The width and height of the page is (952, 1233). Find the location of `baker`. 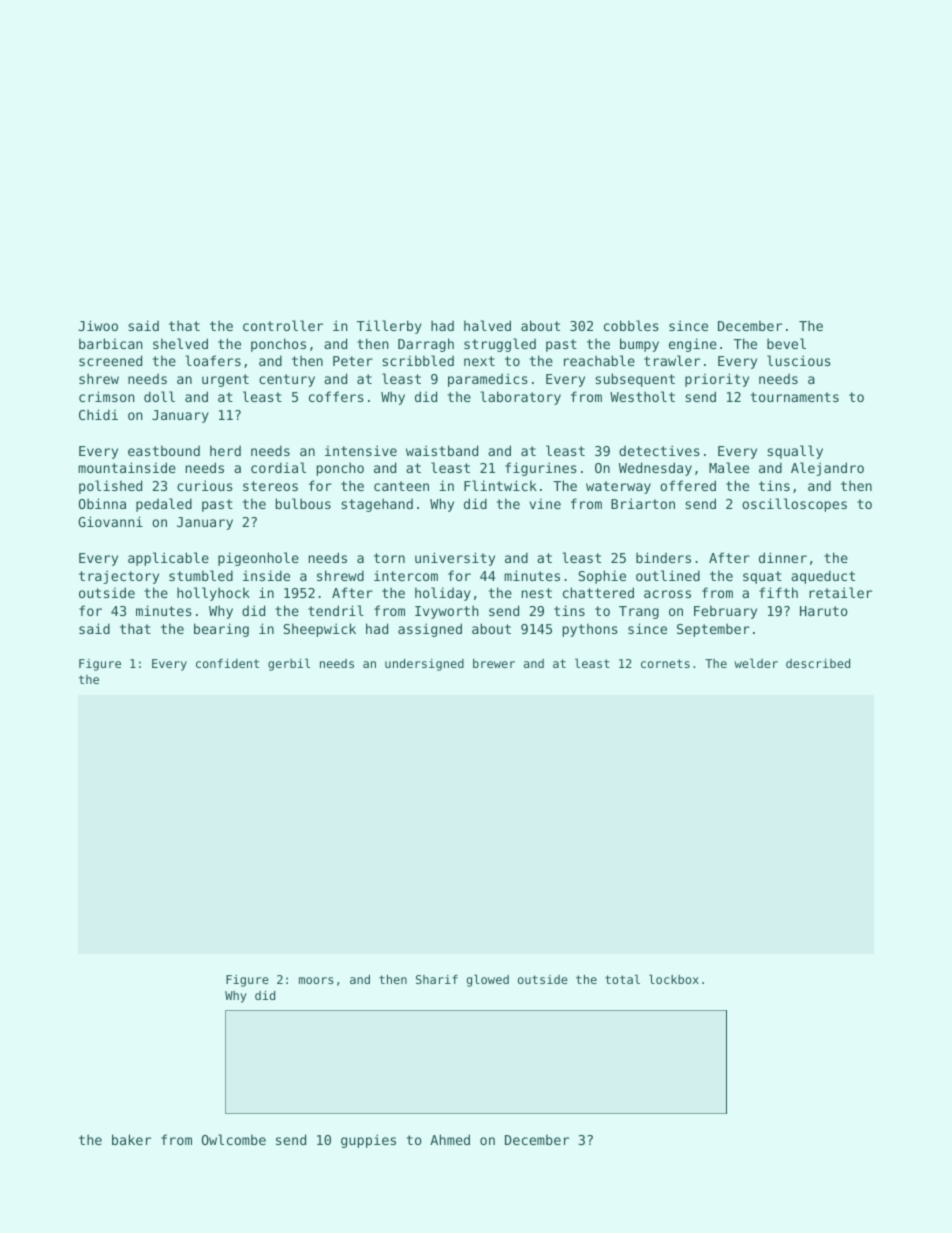

baker is located at coordinates (131, 1139).
